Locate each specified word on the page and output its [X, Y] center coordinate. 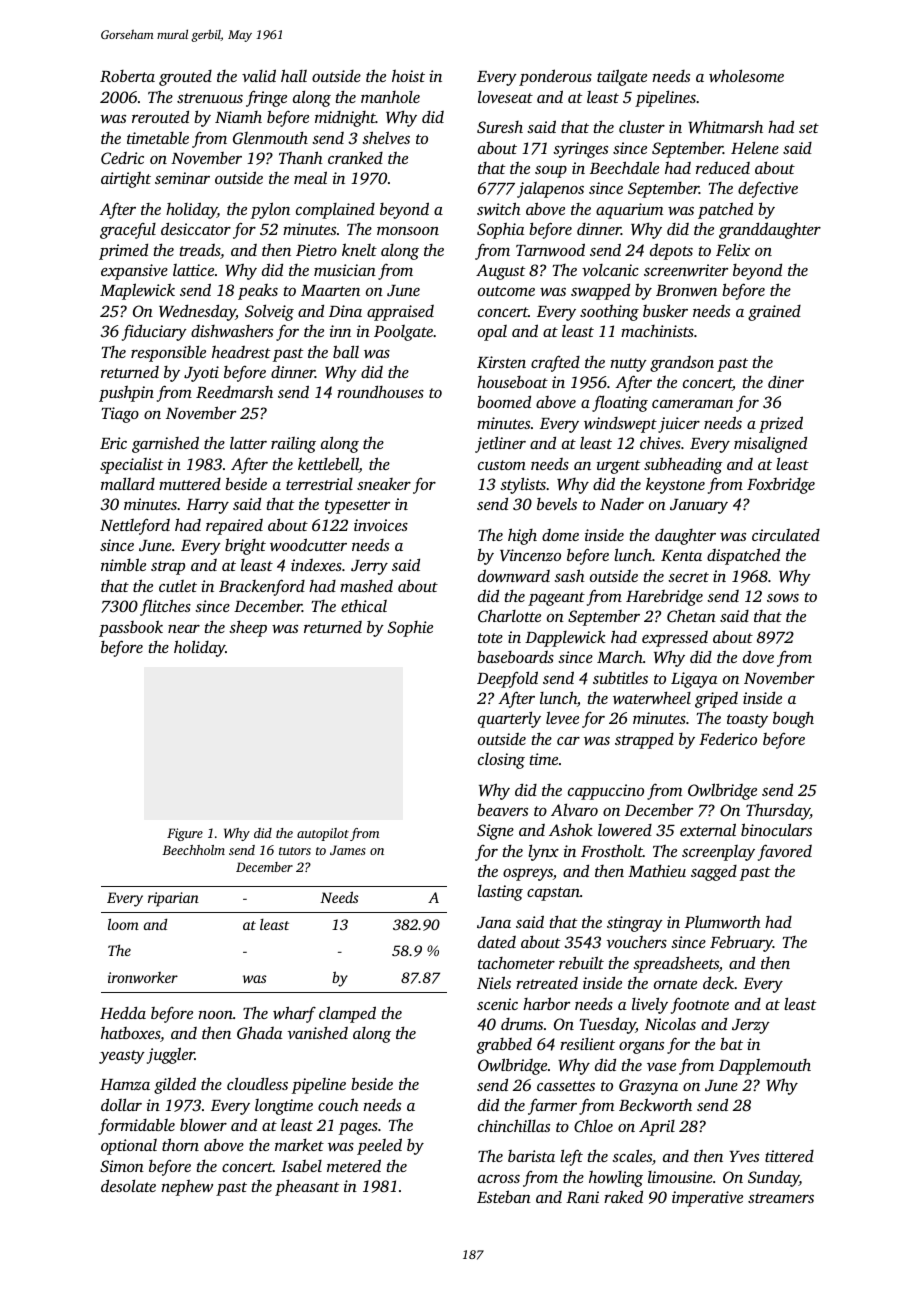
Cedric [122, 158]
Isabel [301, 1166]
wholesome [746, 75]
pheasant [307, 1187]
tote [490, 638]
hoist [408, 75]
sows [783, 598]
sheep [248, 628]
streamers [781, 1198]
